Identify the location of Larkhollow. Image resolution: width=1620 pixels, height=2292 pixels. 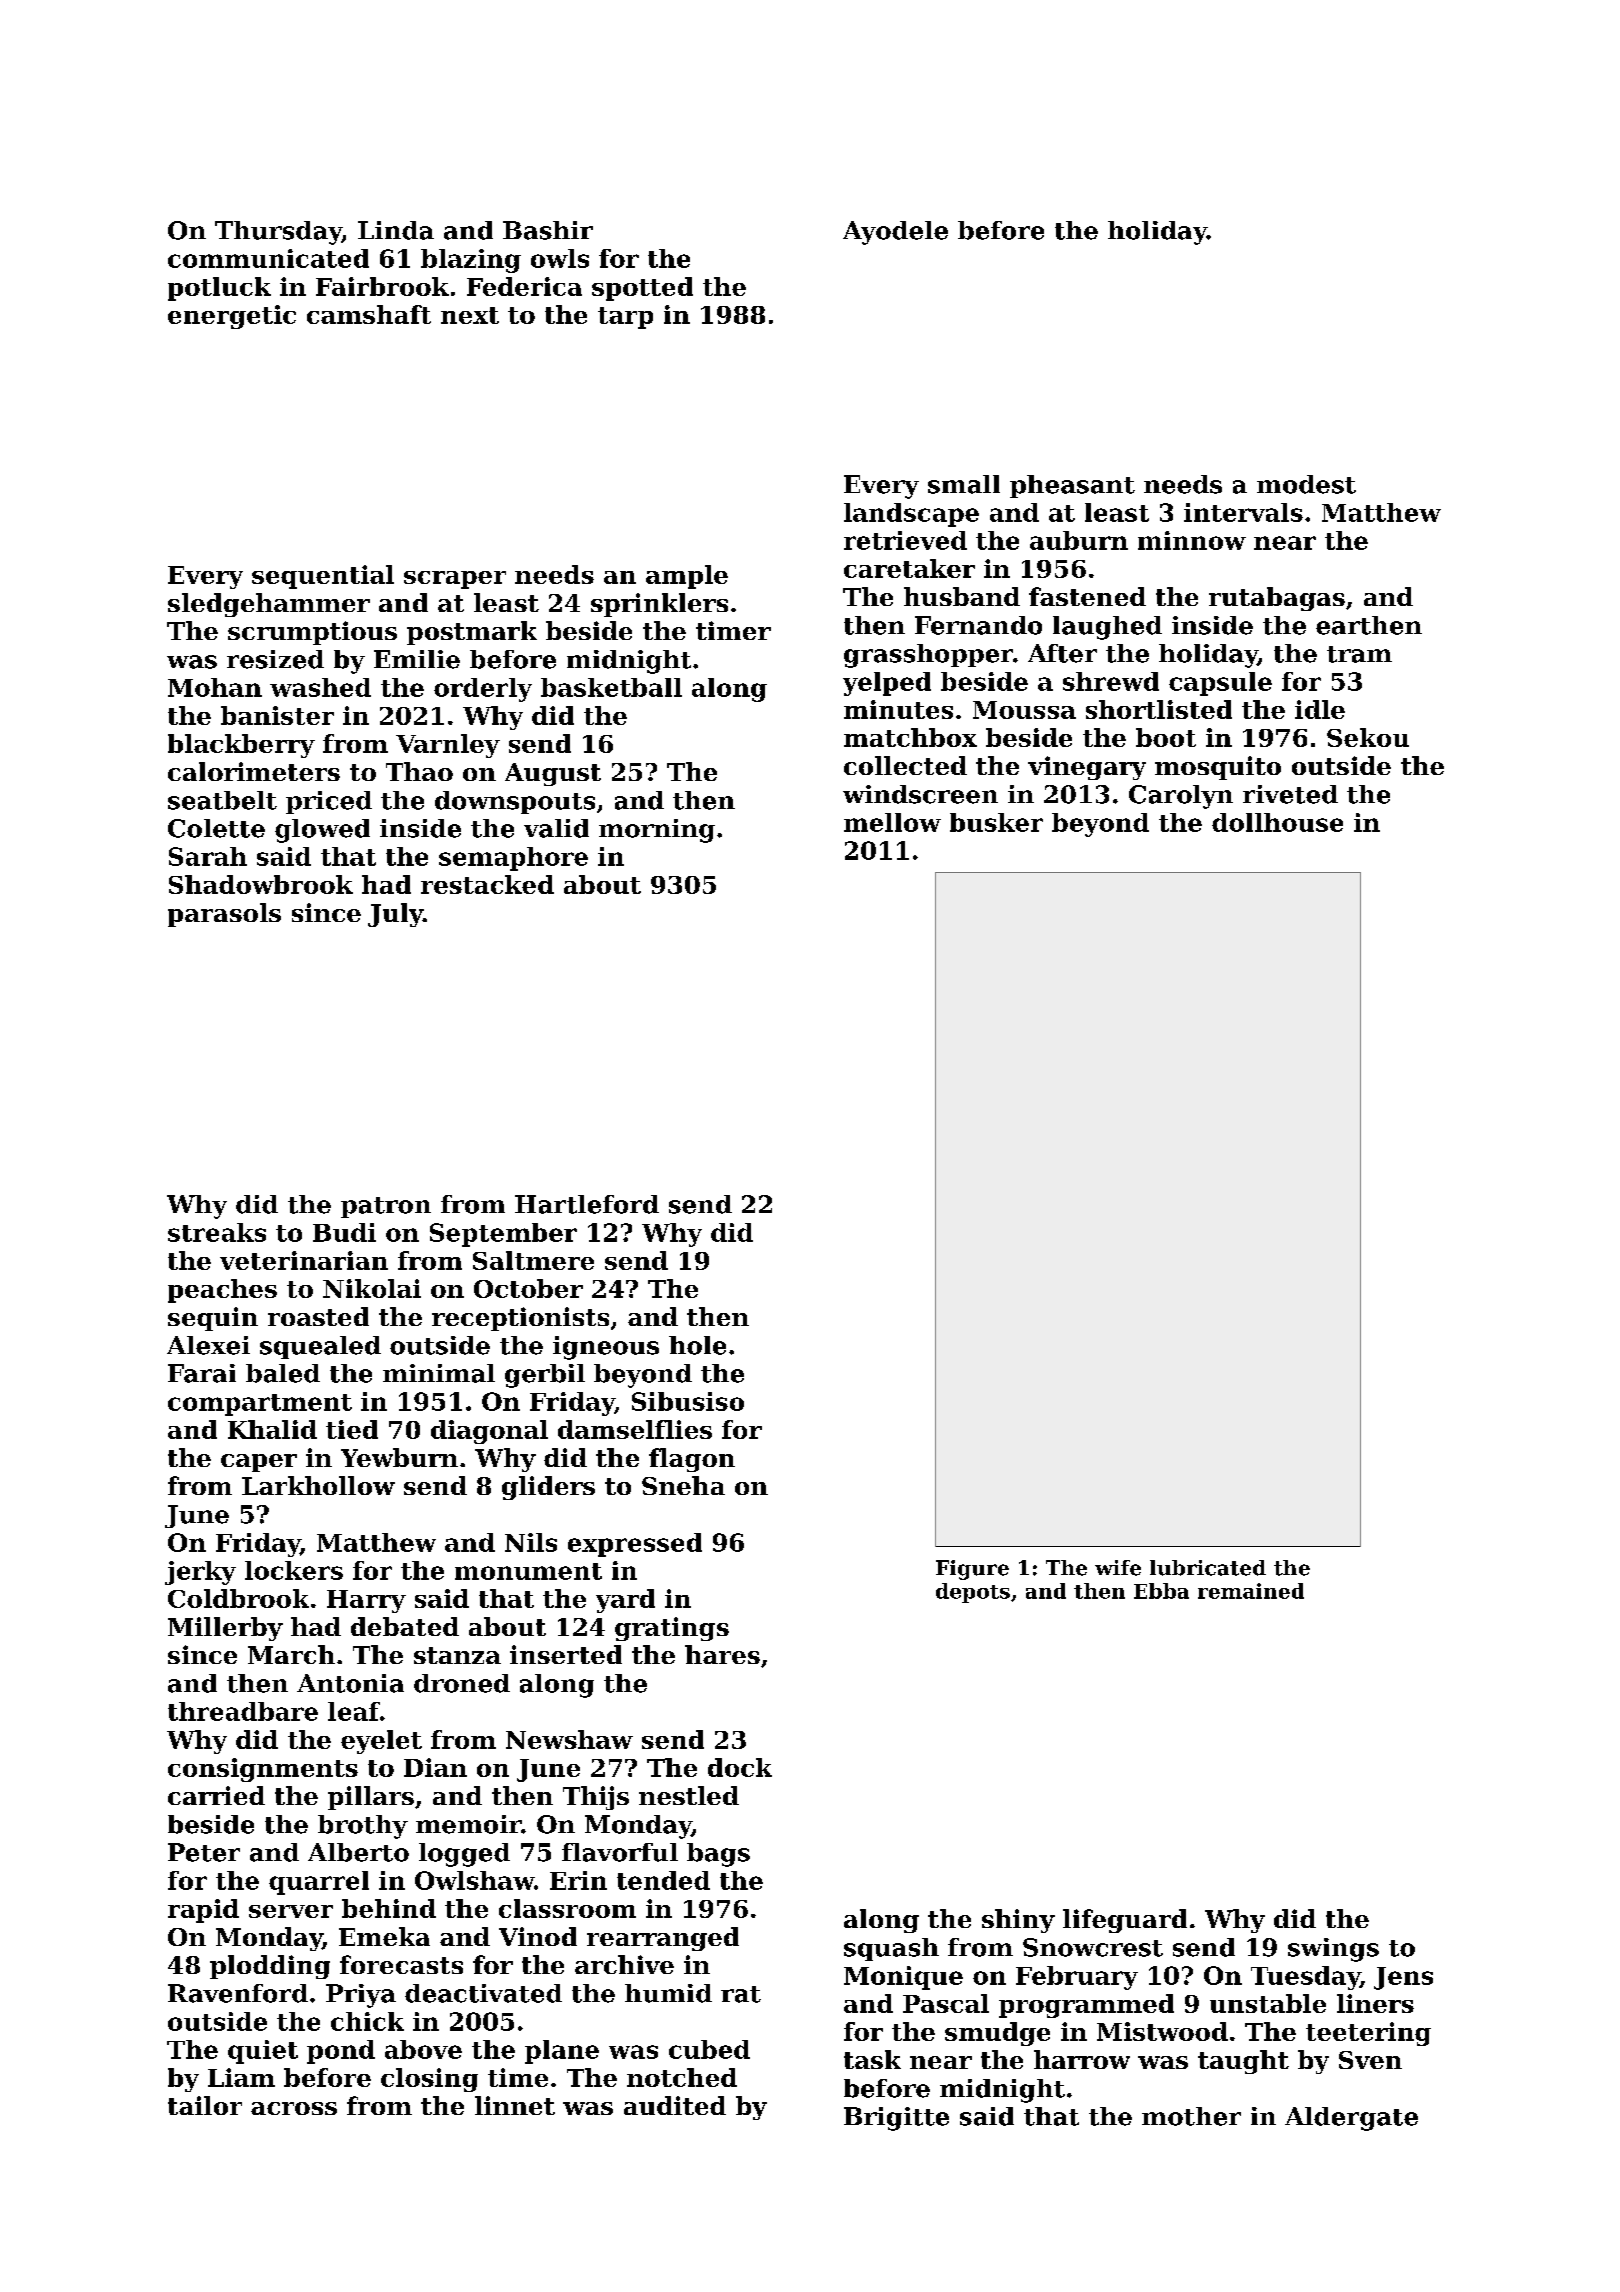
(318, 1485).
